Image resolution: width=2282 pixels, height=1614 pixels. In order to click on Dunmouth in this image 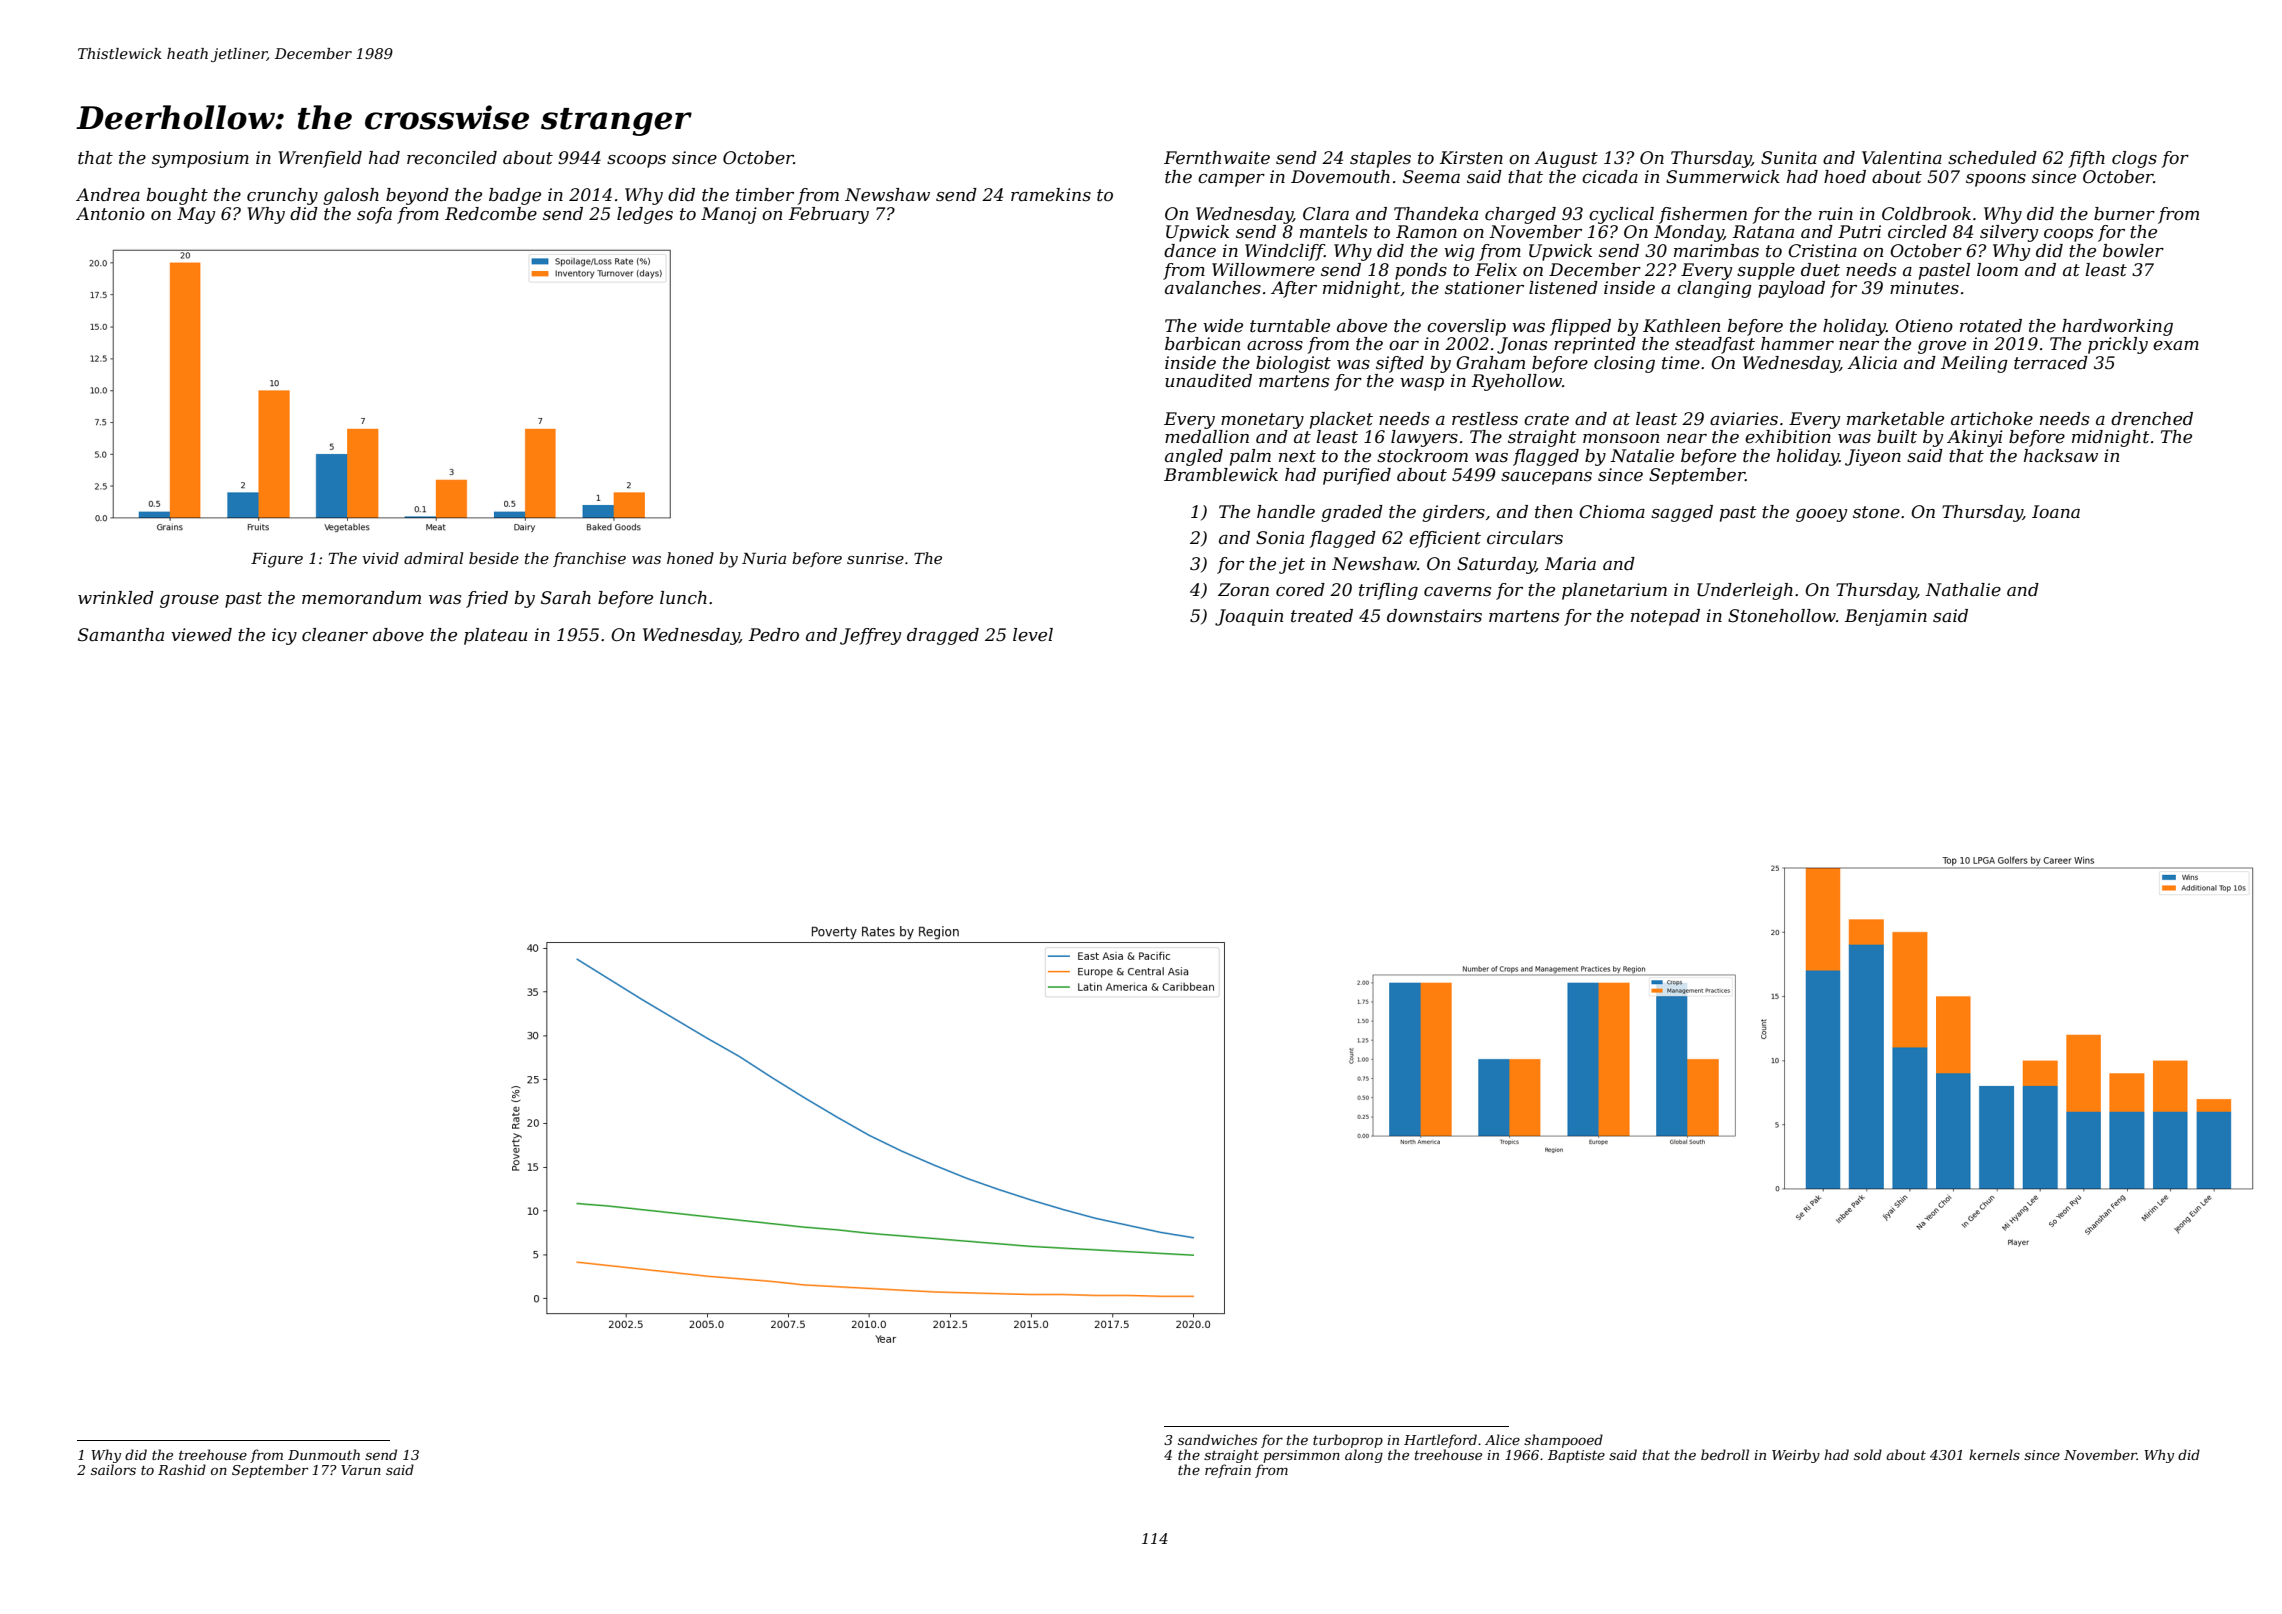, I will do `click(324, 1454)`.
